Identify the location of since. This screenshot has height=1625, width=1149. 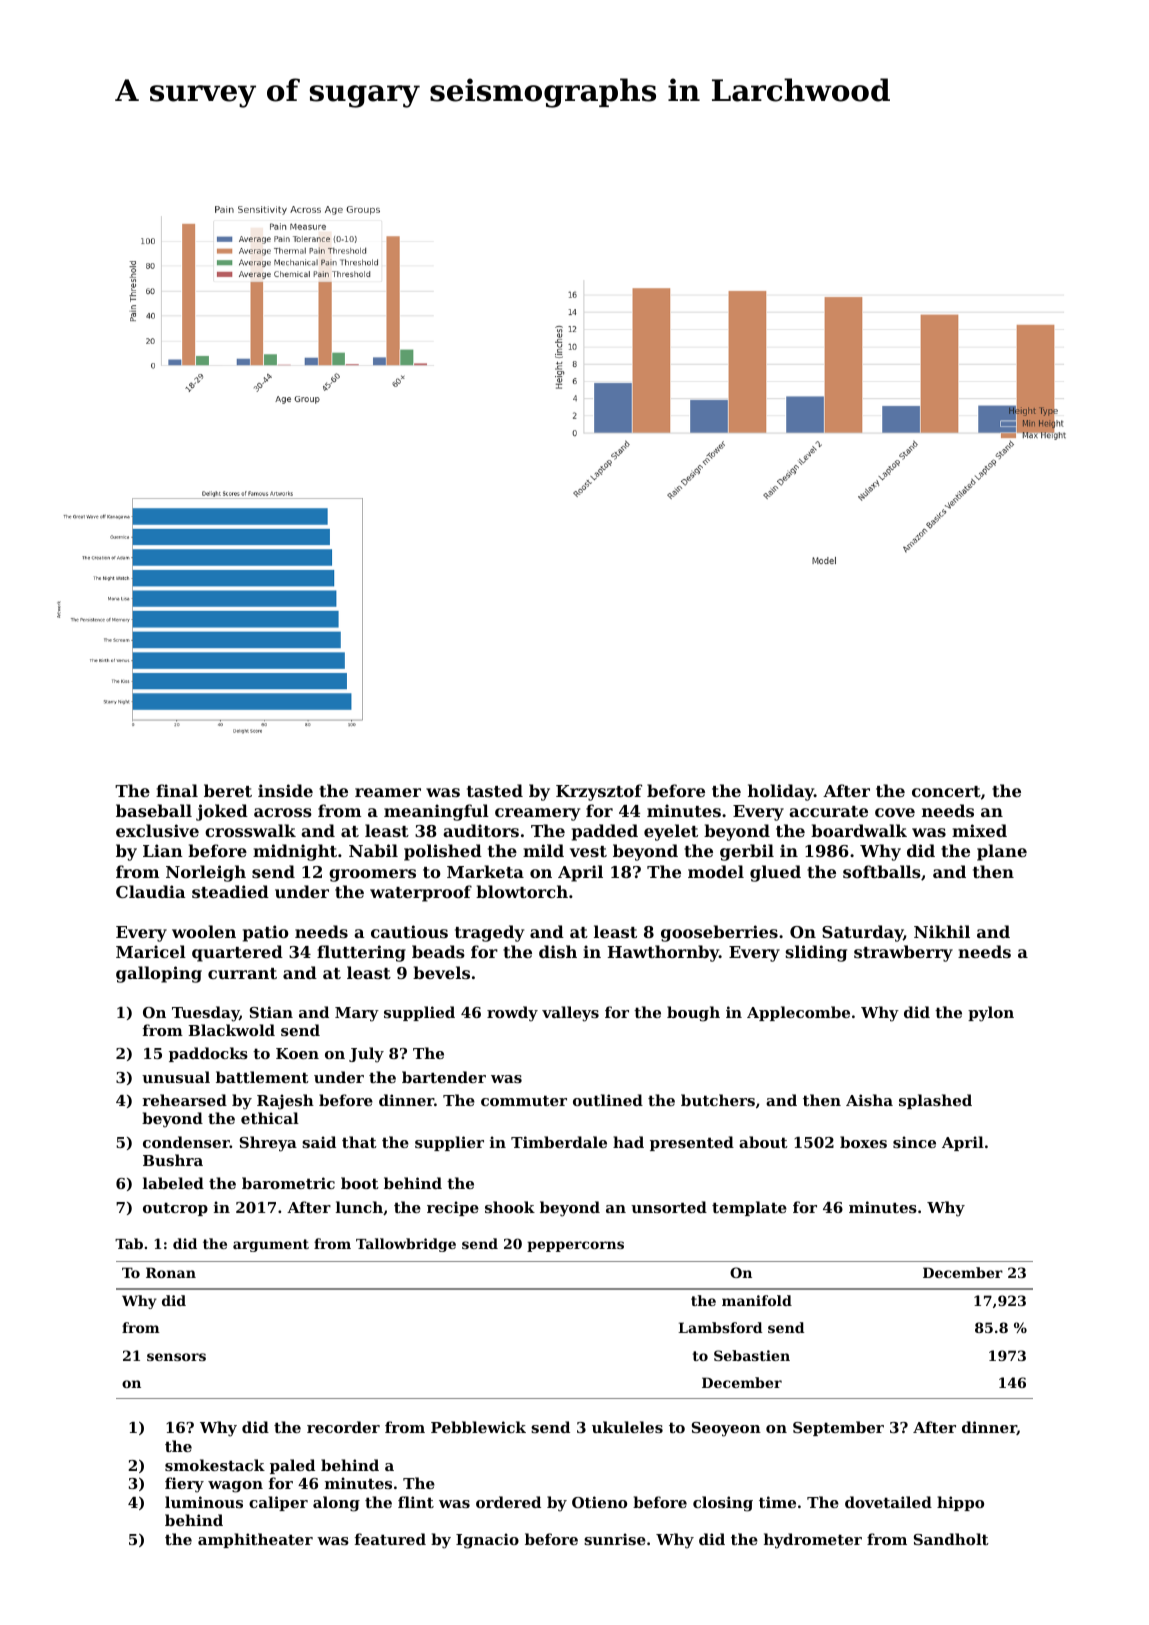
(914, 1142).
